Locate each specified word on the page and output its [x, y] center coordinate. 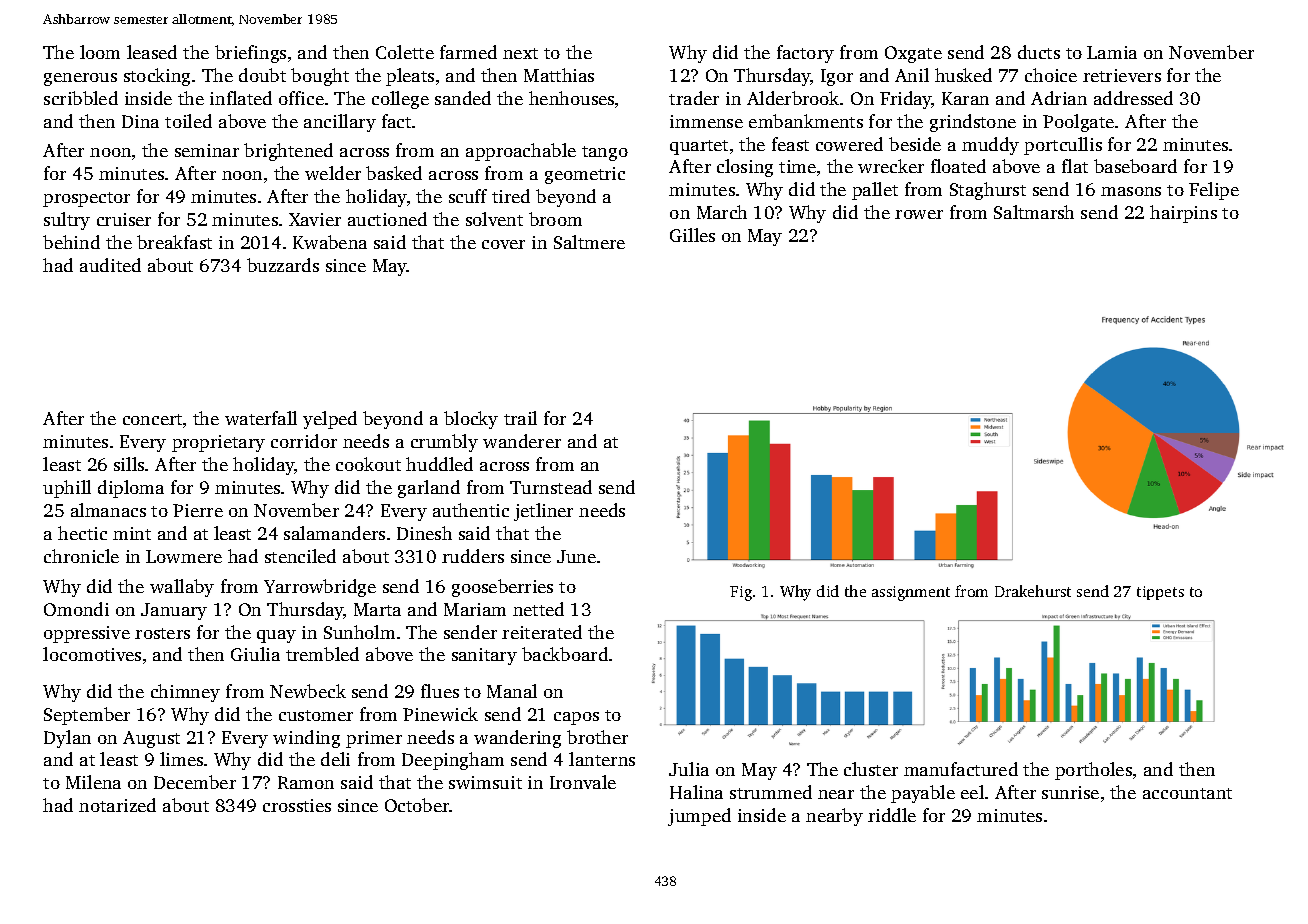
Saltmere [589, 242]
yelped [330, 420]
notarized [117, 805]
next [520, 53]
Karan [965, 98]
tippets [1160, 593]
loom [100, 52]
